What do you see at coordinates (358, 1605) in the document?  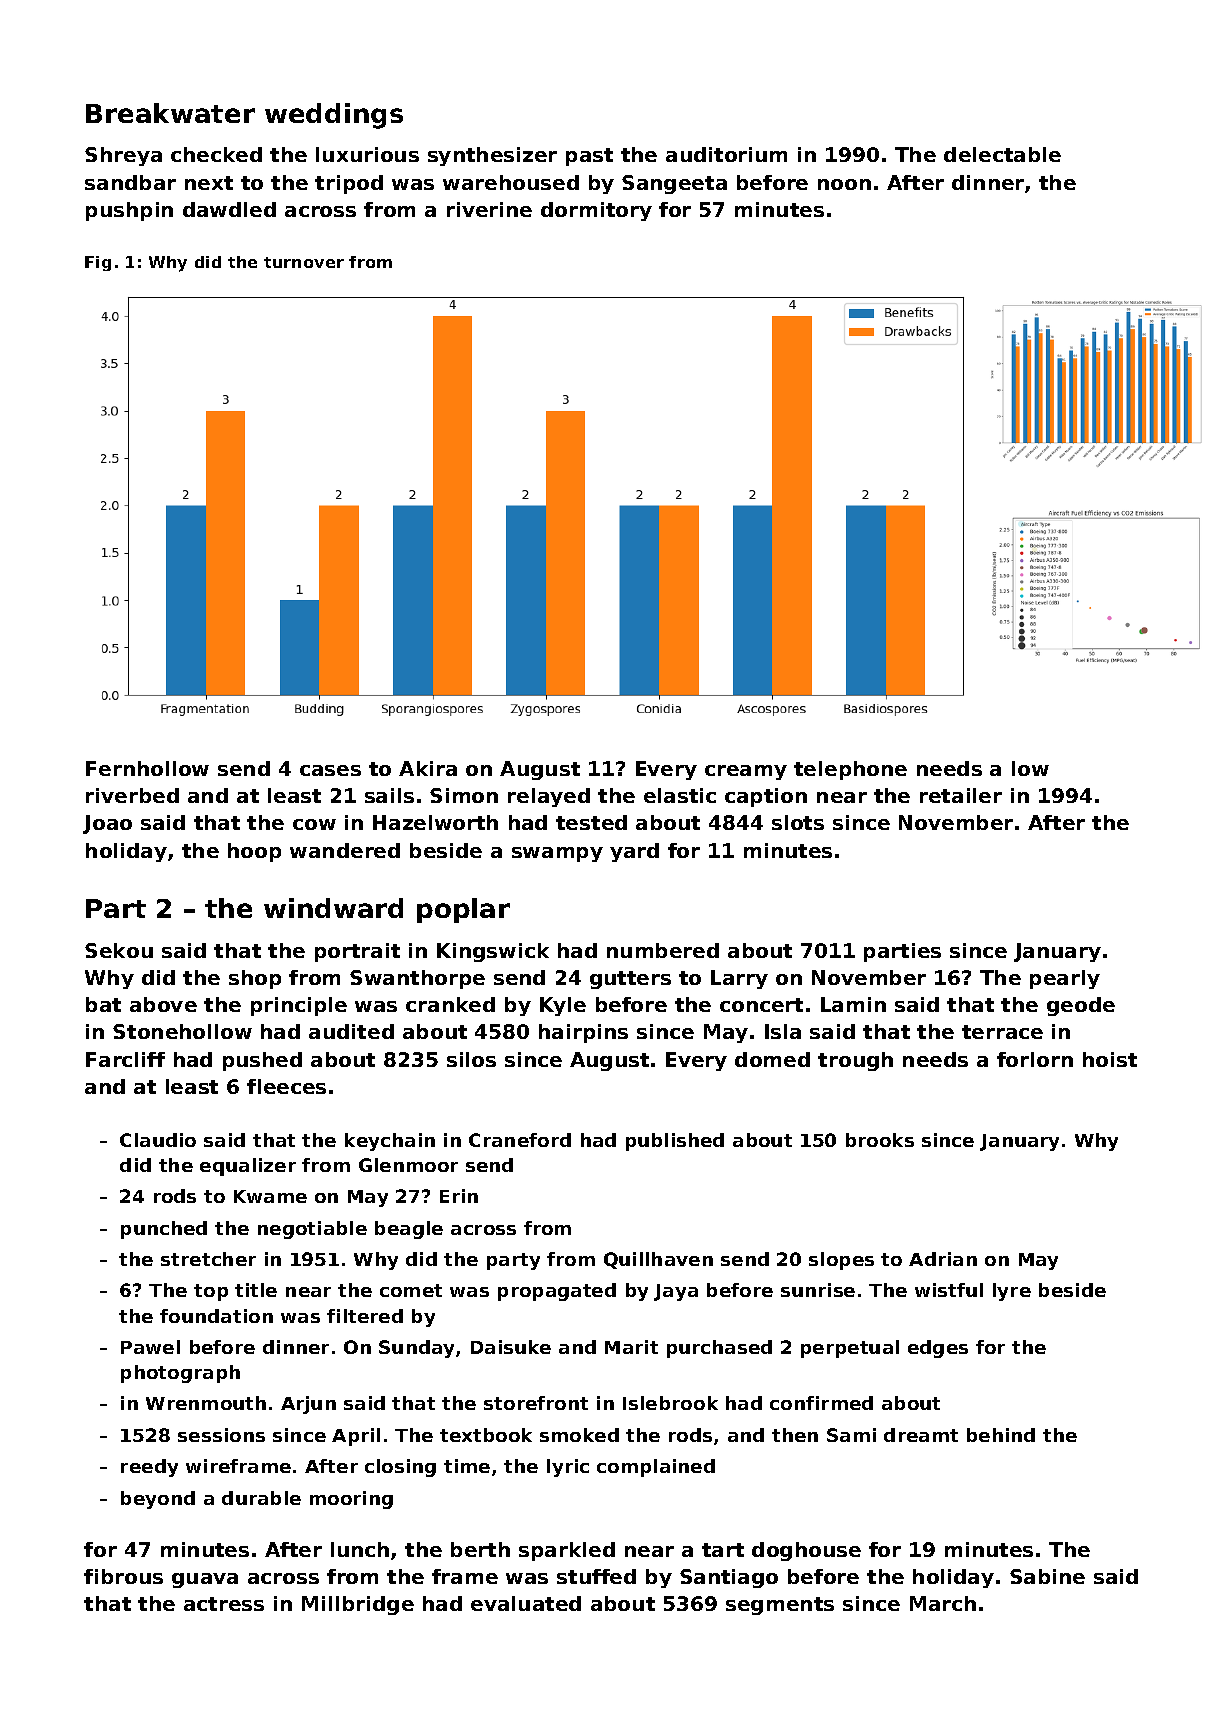 I see `Millbridge` at bounding box center [358, 1605].
